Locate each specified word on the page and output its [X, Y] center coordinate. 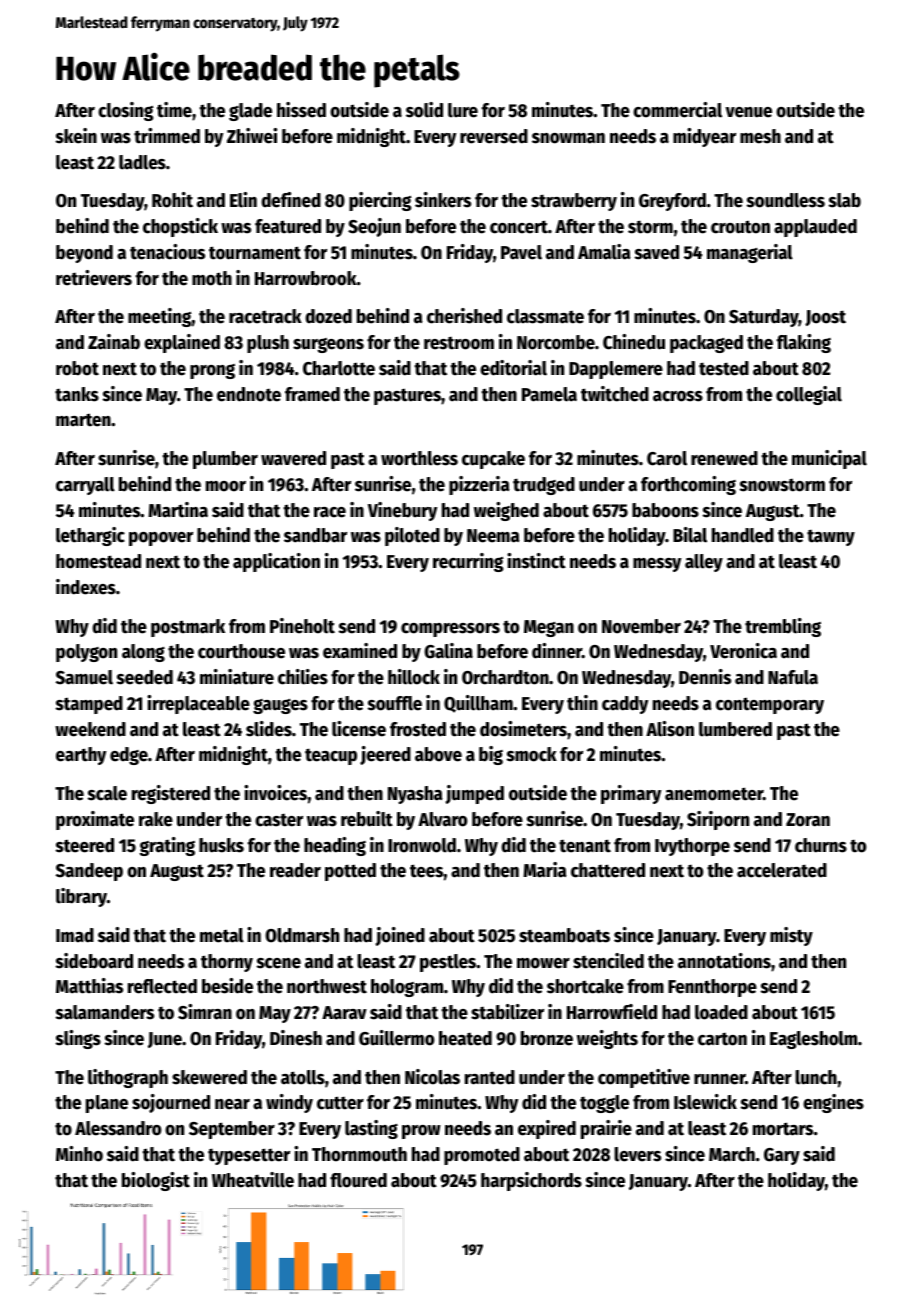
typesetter [249, 1156]
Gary [782, 1156]
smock [531, 754]
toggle [604, 1104]
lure [463, 110]
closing [126, 111]
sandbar [315, 535]
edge [129, 756]
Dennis [705, 677]
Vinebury [402, 511]
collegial [809, 395]
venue [748, 112]
